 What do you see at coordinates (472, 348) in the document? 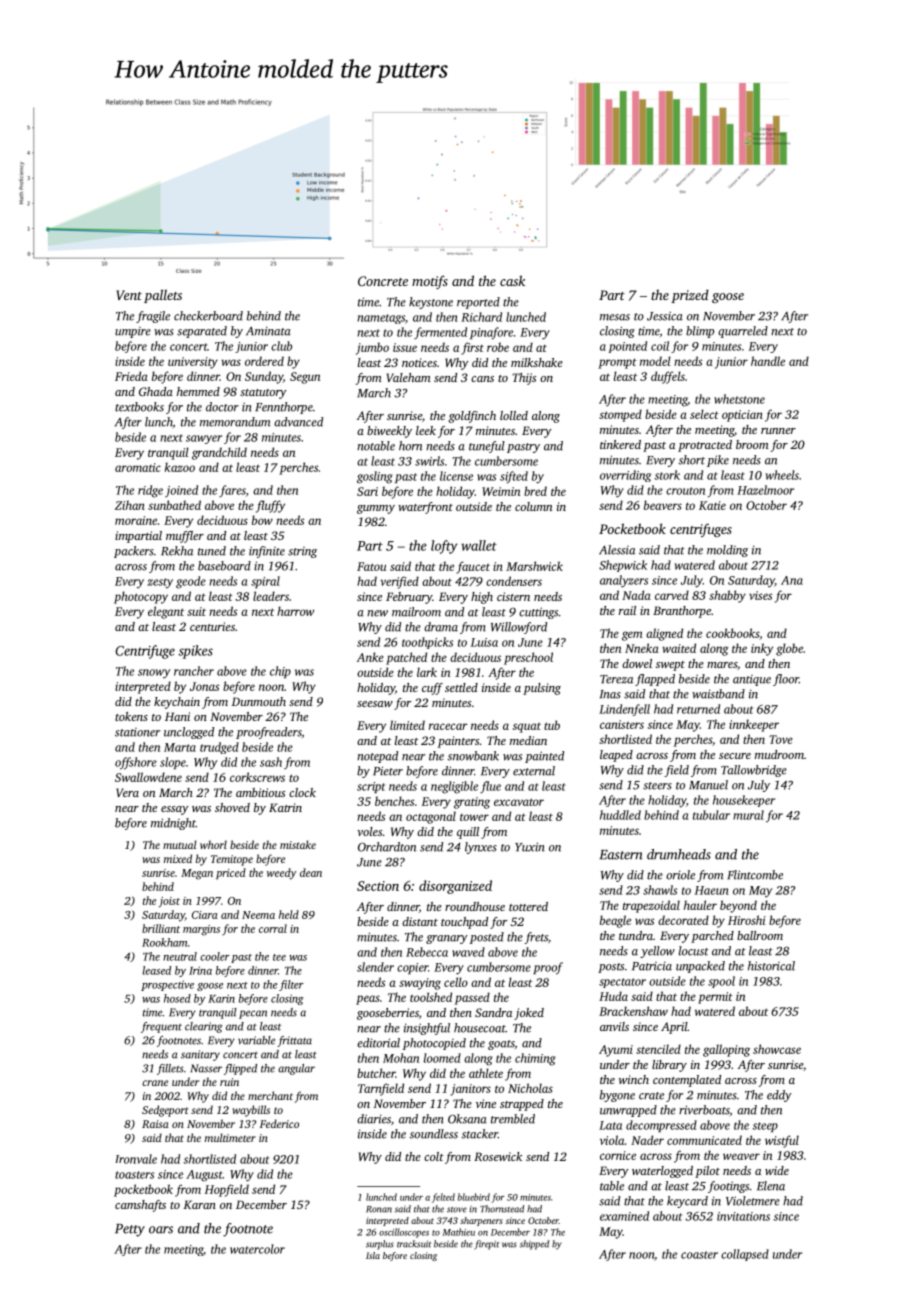
I see `first` at bounding box center [472, 348].
